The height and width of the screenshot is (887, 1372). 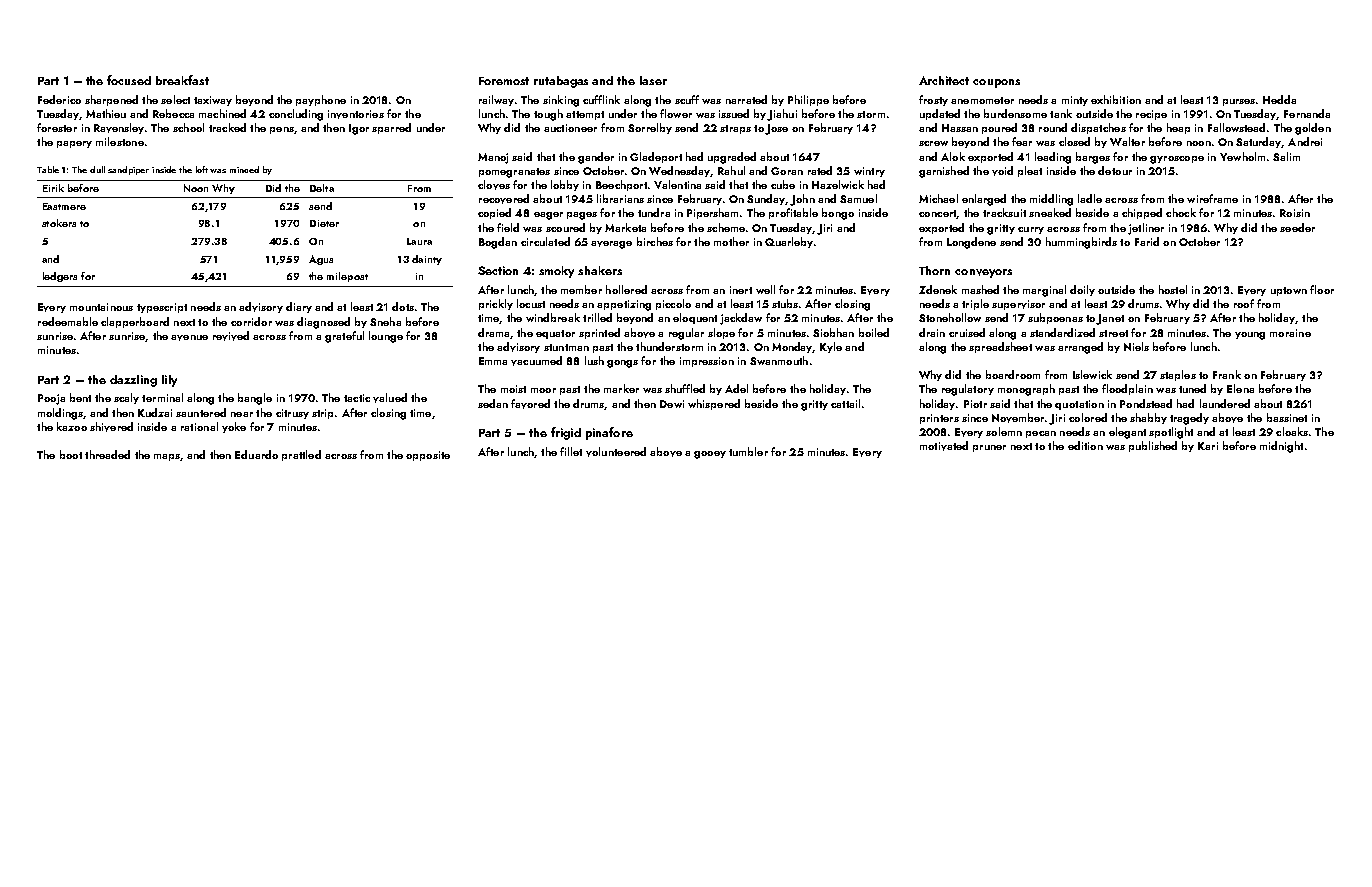 I want to click on coupons, so click(x=996, y=83).
